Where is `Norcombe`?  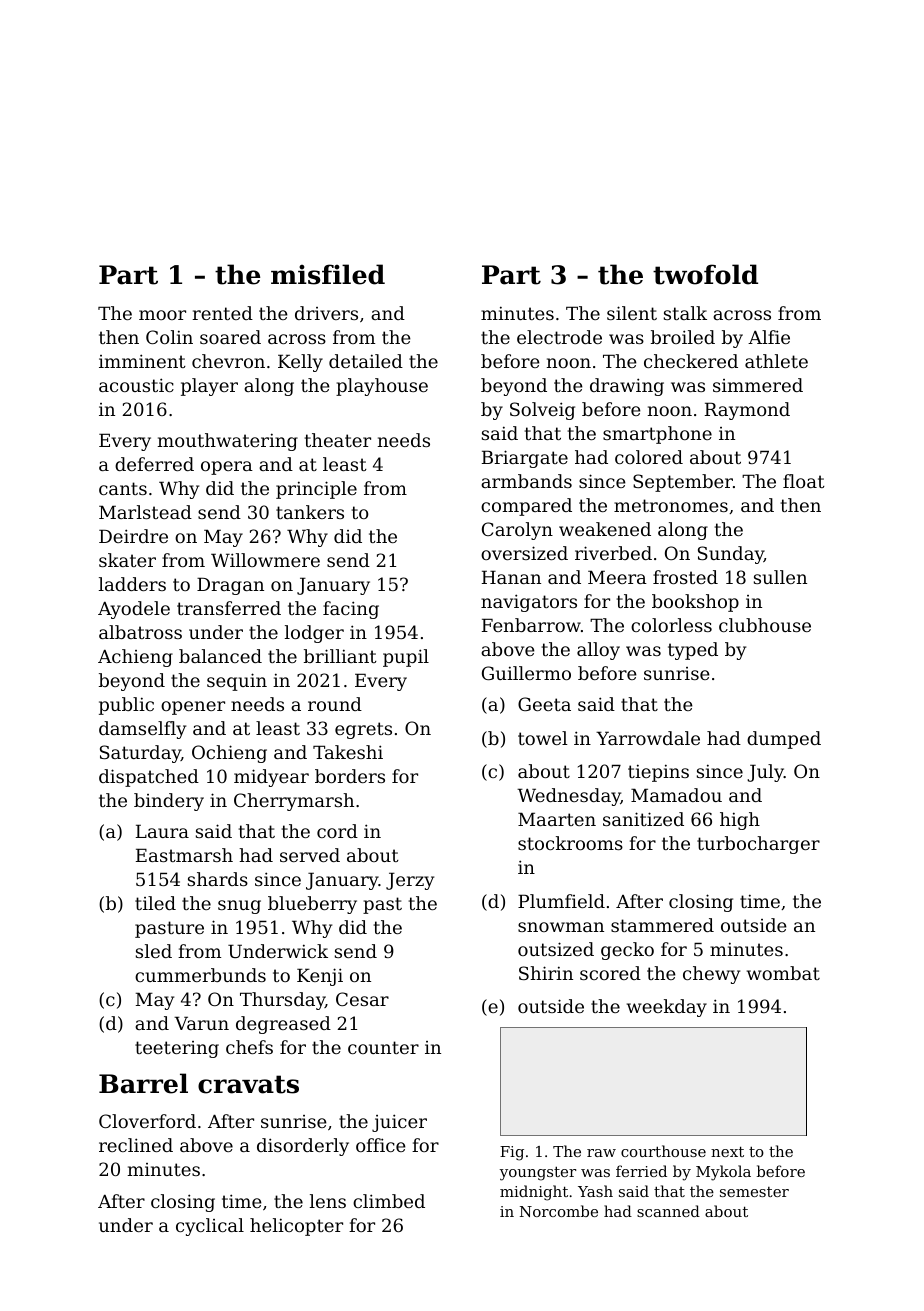
Norcombe is located at coordinates (559, 1211).
